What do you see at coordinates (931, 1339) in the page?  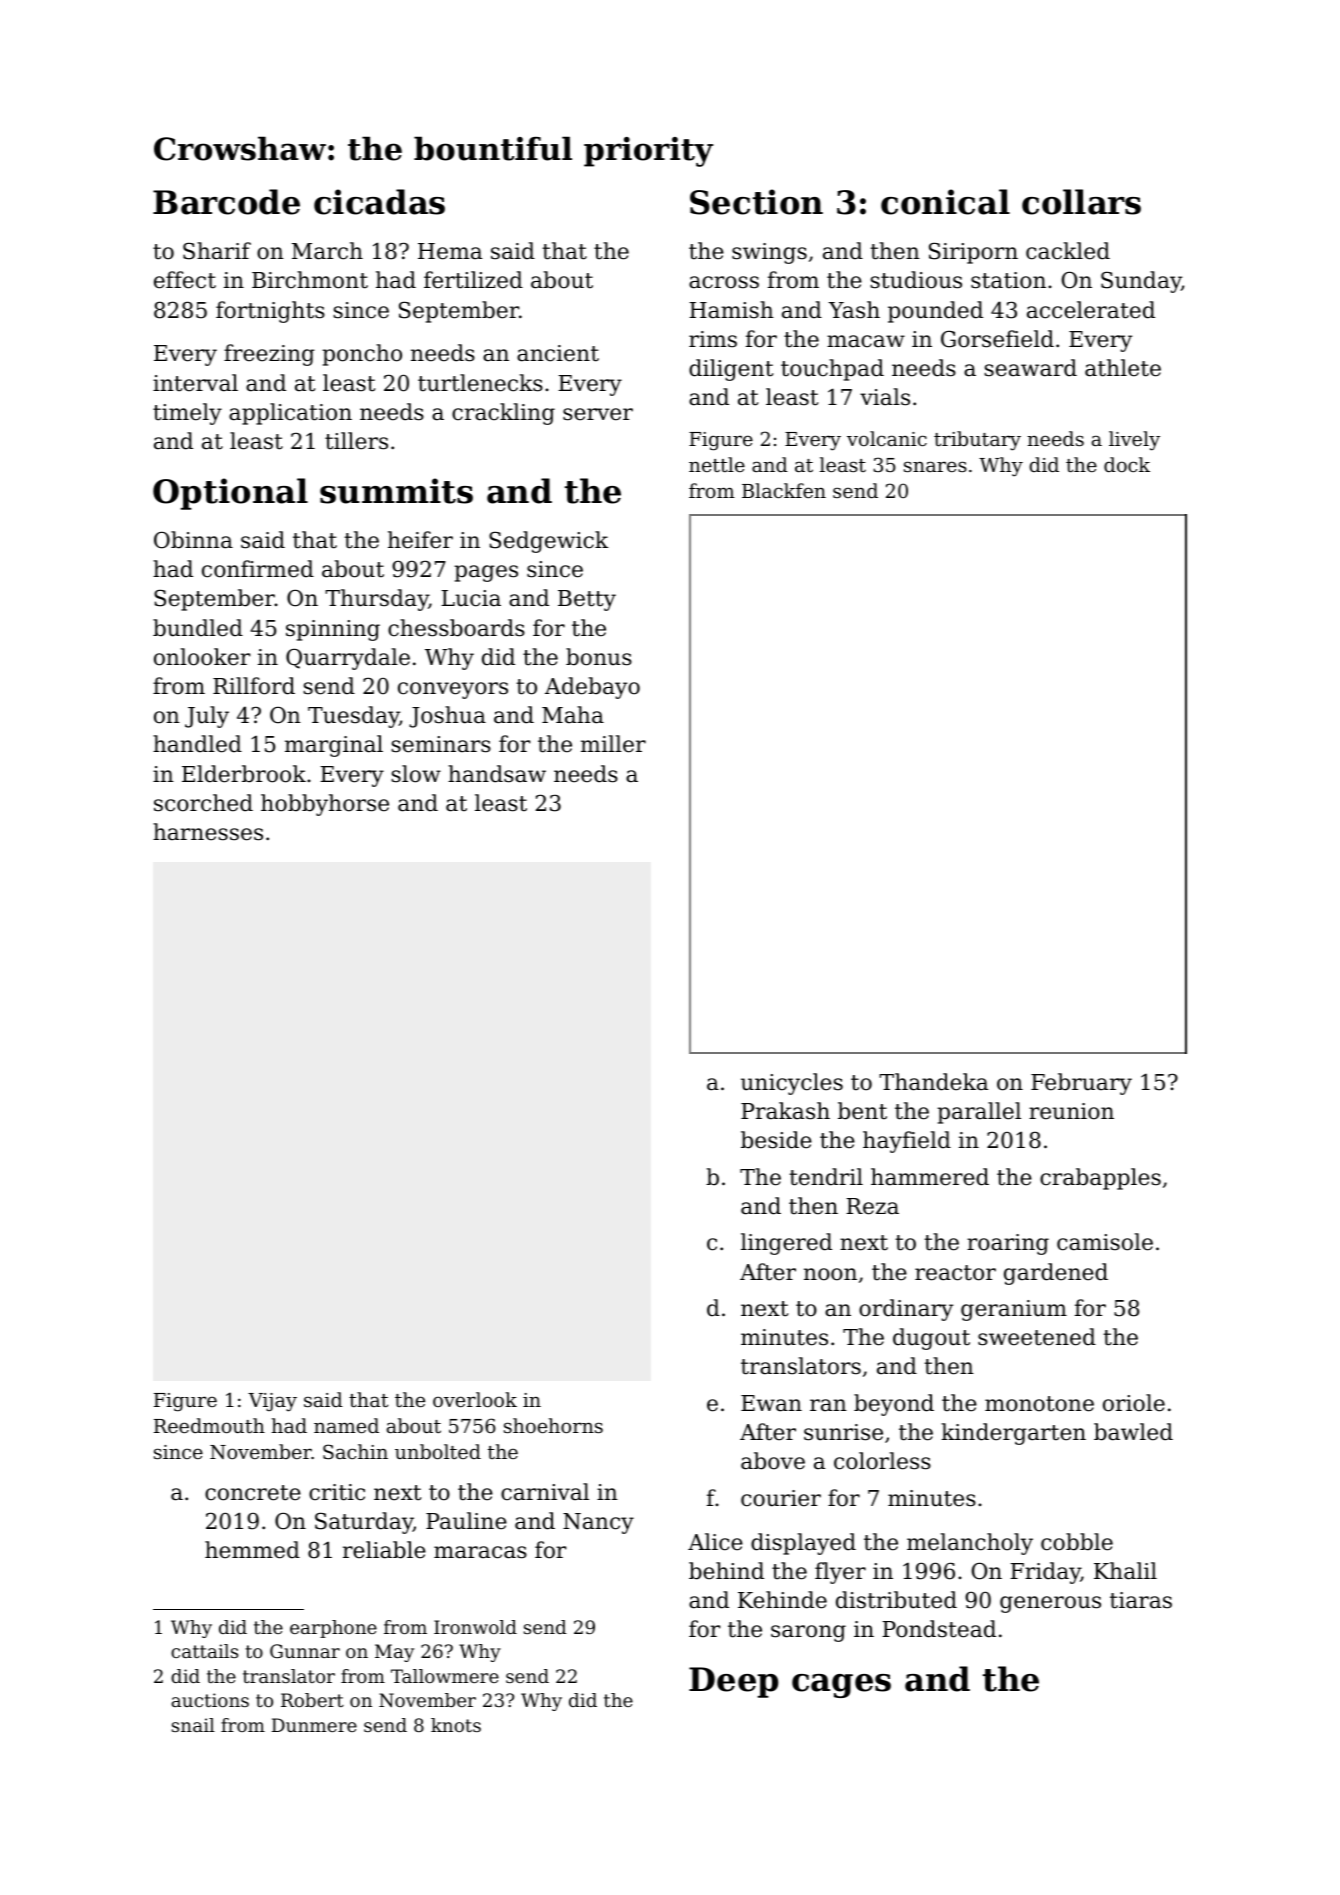 I see `dugout` at bounding box center [931, 1339].
